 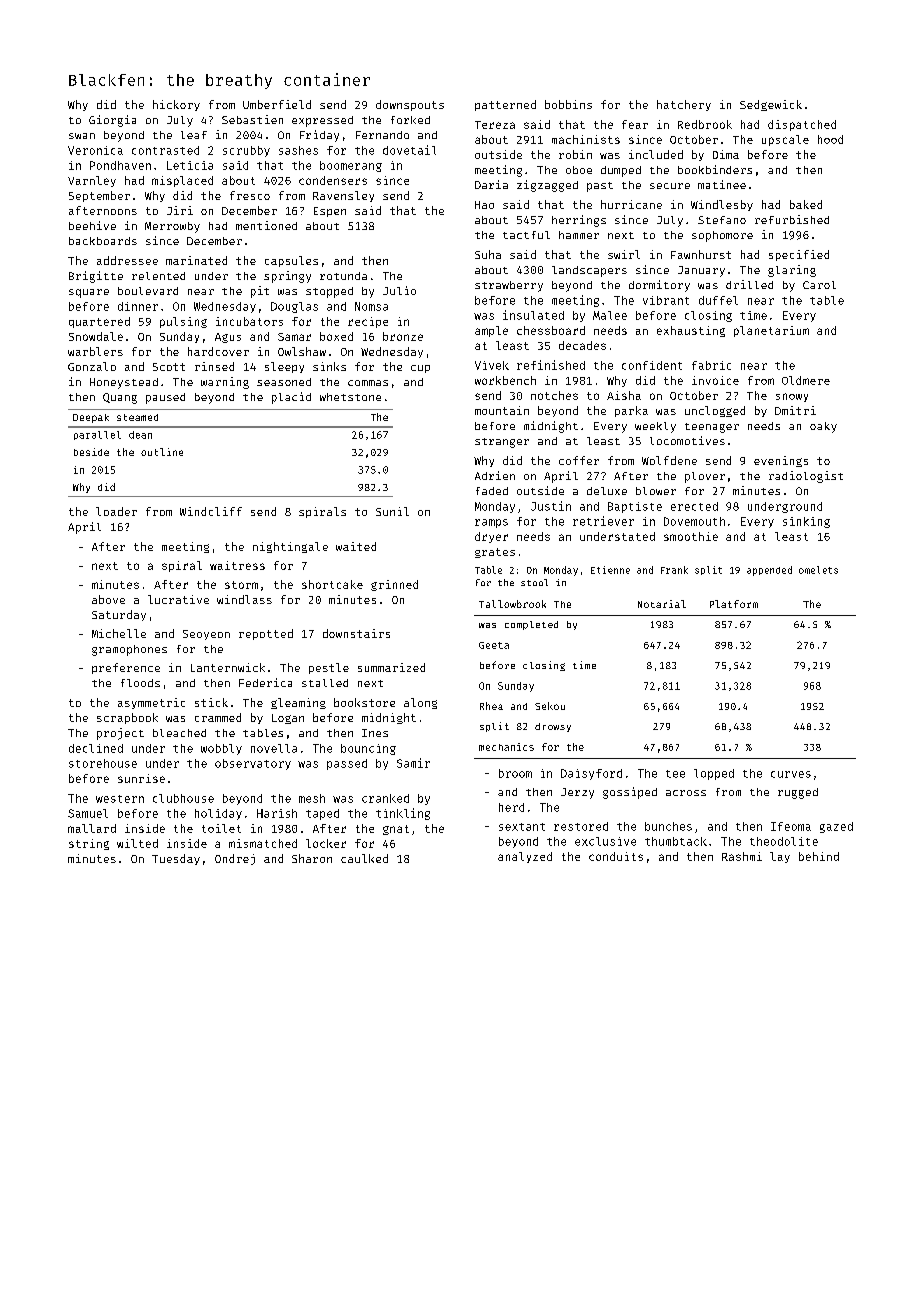 What do you see at coordinates (492, 491) in the image?
I see `faded` at bounding box center [492, 491].
